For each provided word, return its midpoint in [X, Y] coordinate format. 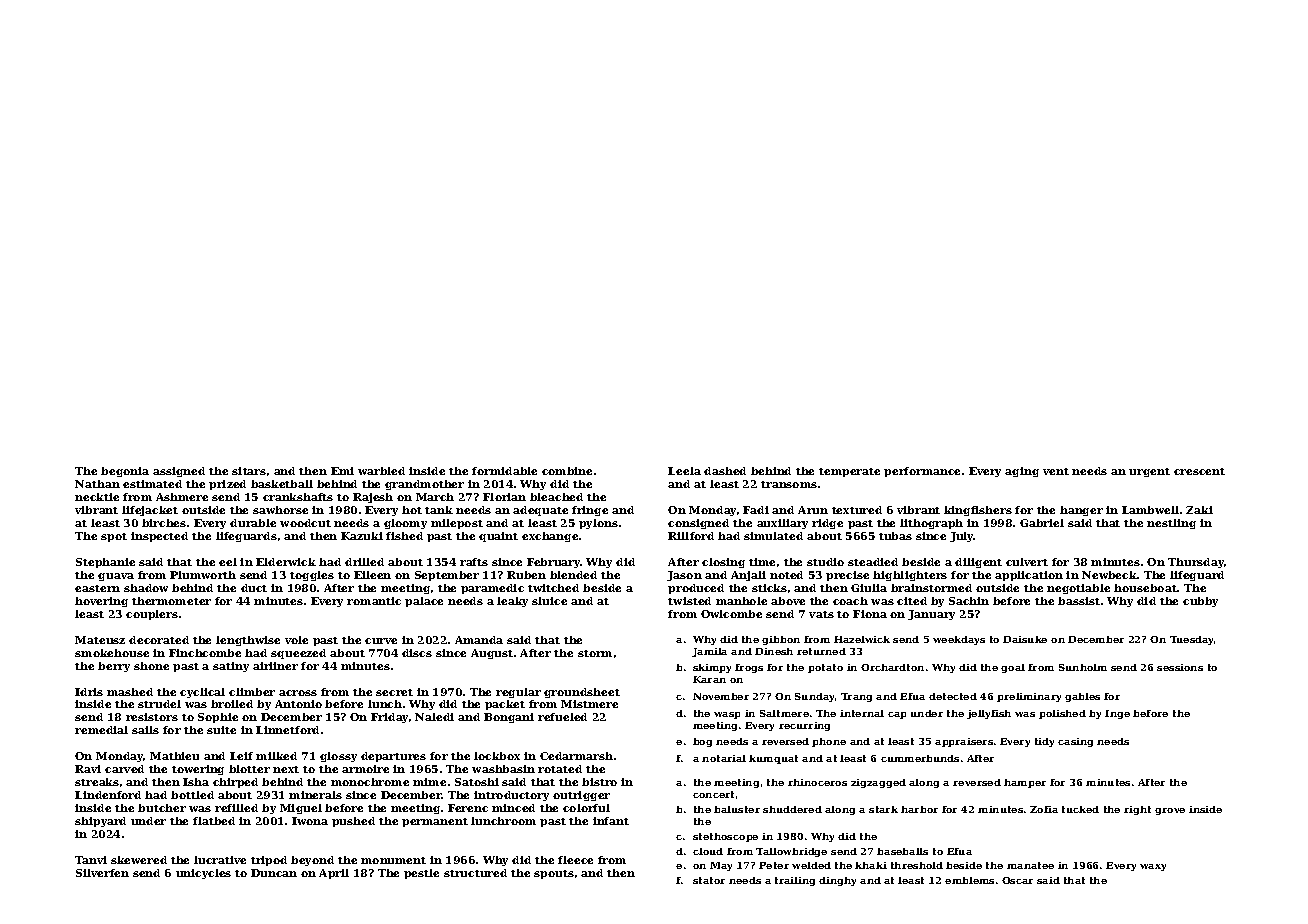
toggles [312, 576]
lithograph [931, 524]
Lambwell [1150, 510]
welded [811, 865]
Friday [389, 718]
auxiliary [782, 524]
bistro [599, 782]
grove [1170, 811]
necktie [97, 497]
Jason [684, 576]
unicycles [203, 874]
